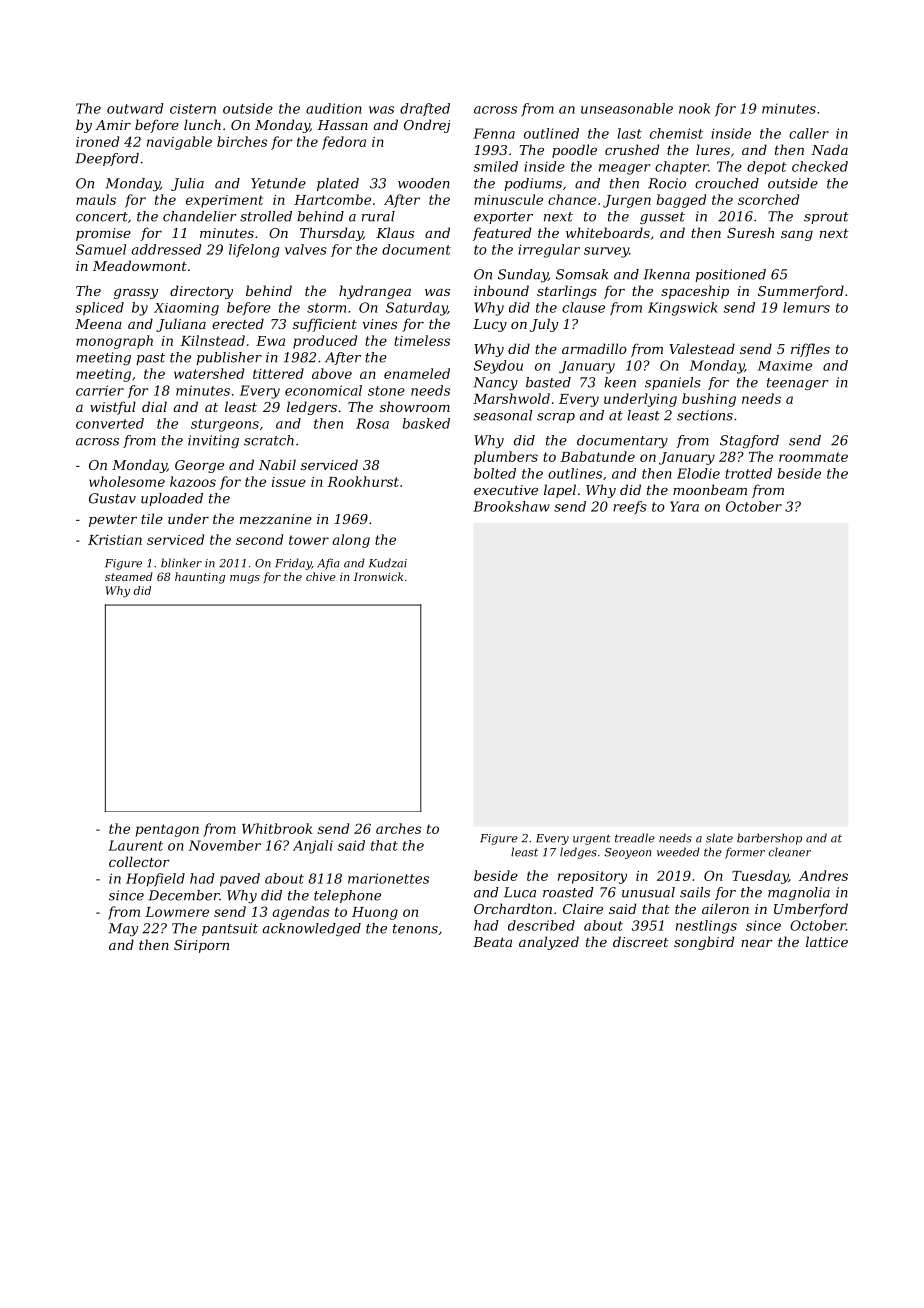 This image has height=1308, width=924. Describe the element at coordinates (809, 133) in the image. I see `caller` at that location.
